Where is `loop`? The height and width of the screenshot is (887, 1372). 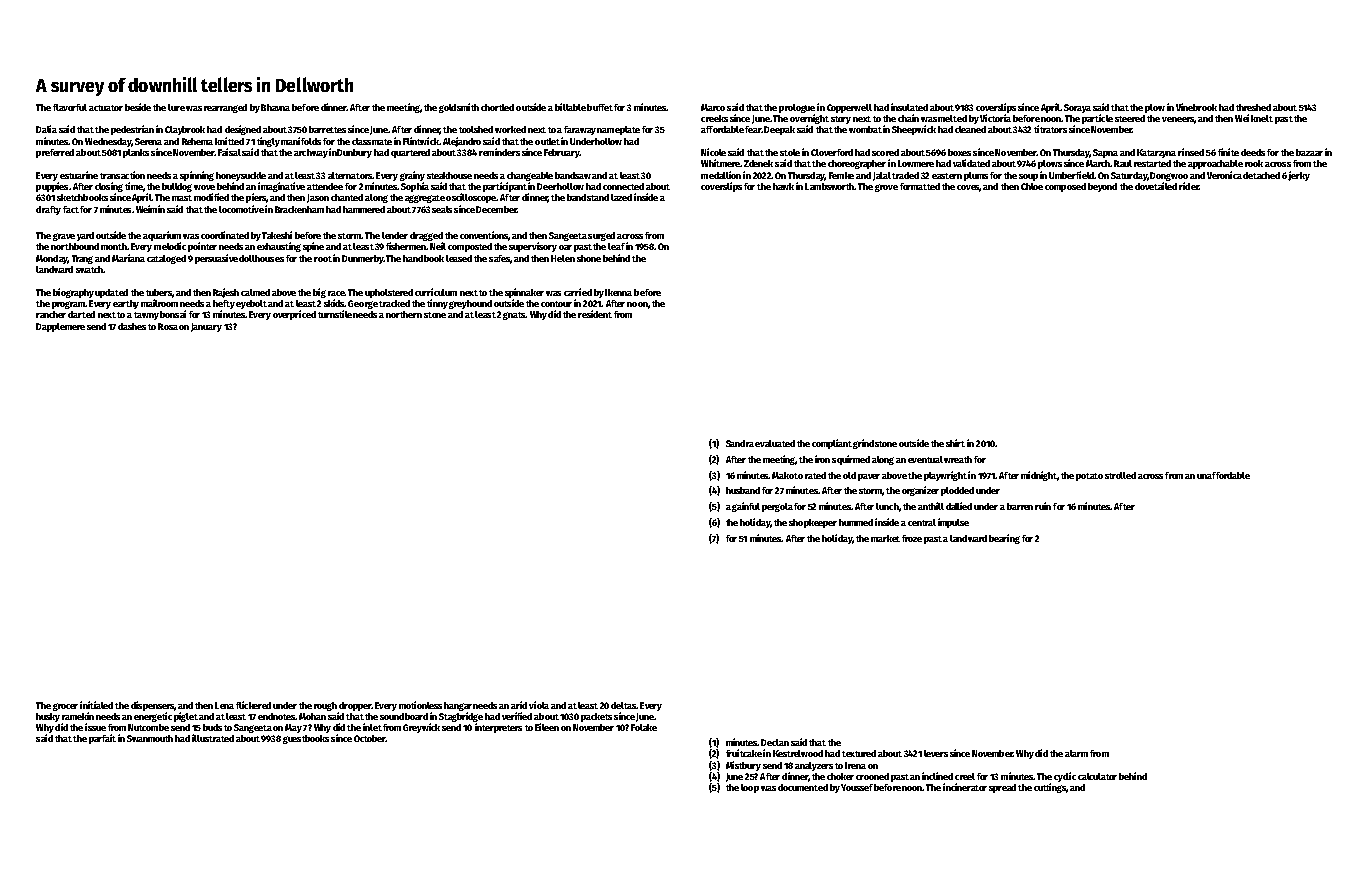 loop is located at coordinates (750, 788).
